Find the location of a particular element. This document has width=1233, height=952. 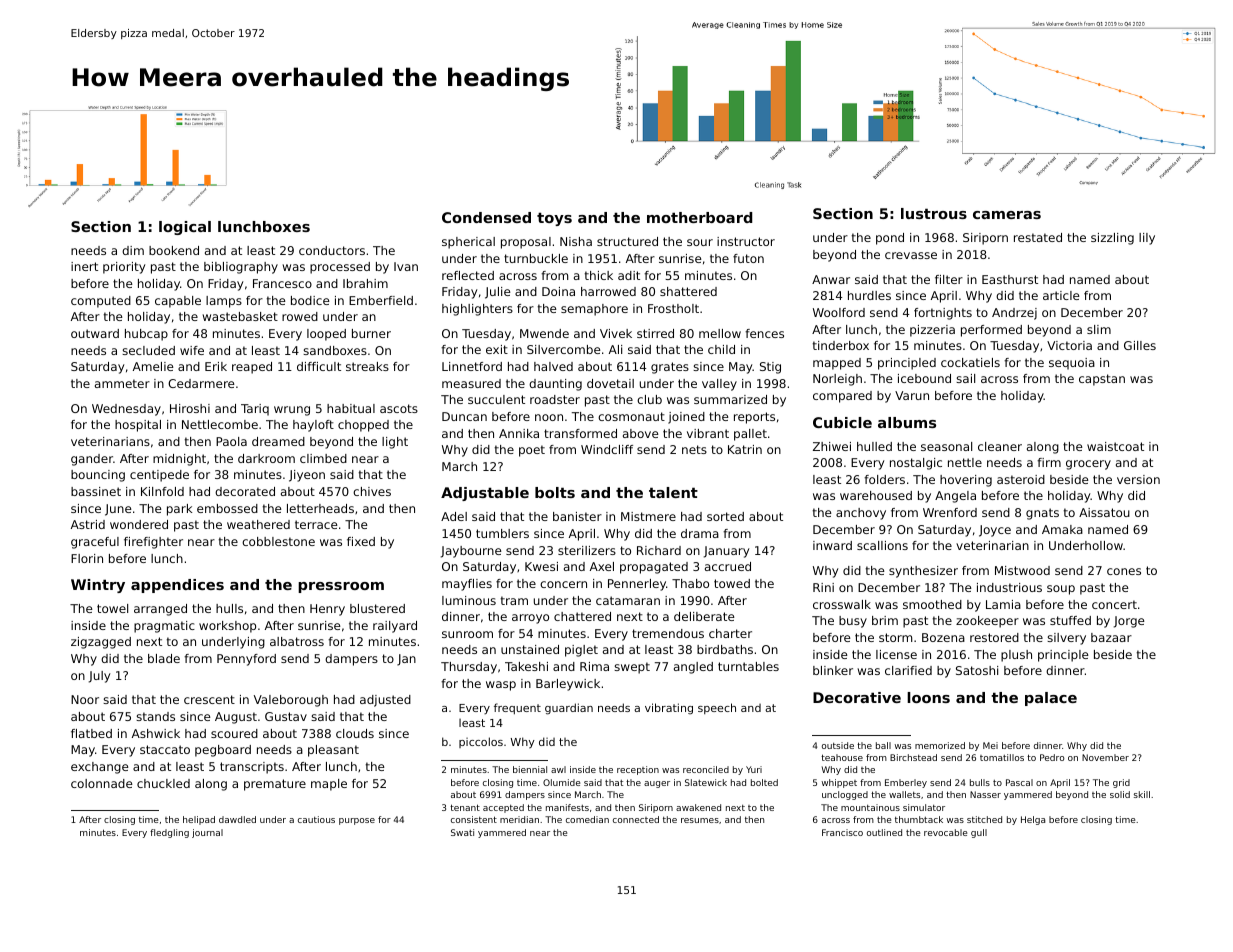

bulls is located at coordinates (980, 782).
